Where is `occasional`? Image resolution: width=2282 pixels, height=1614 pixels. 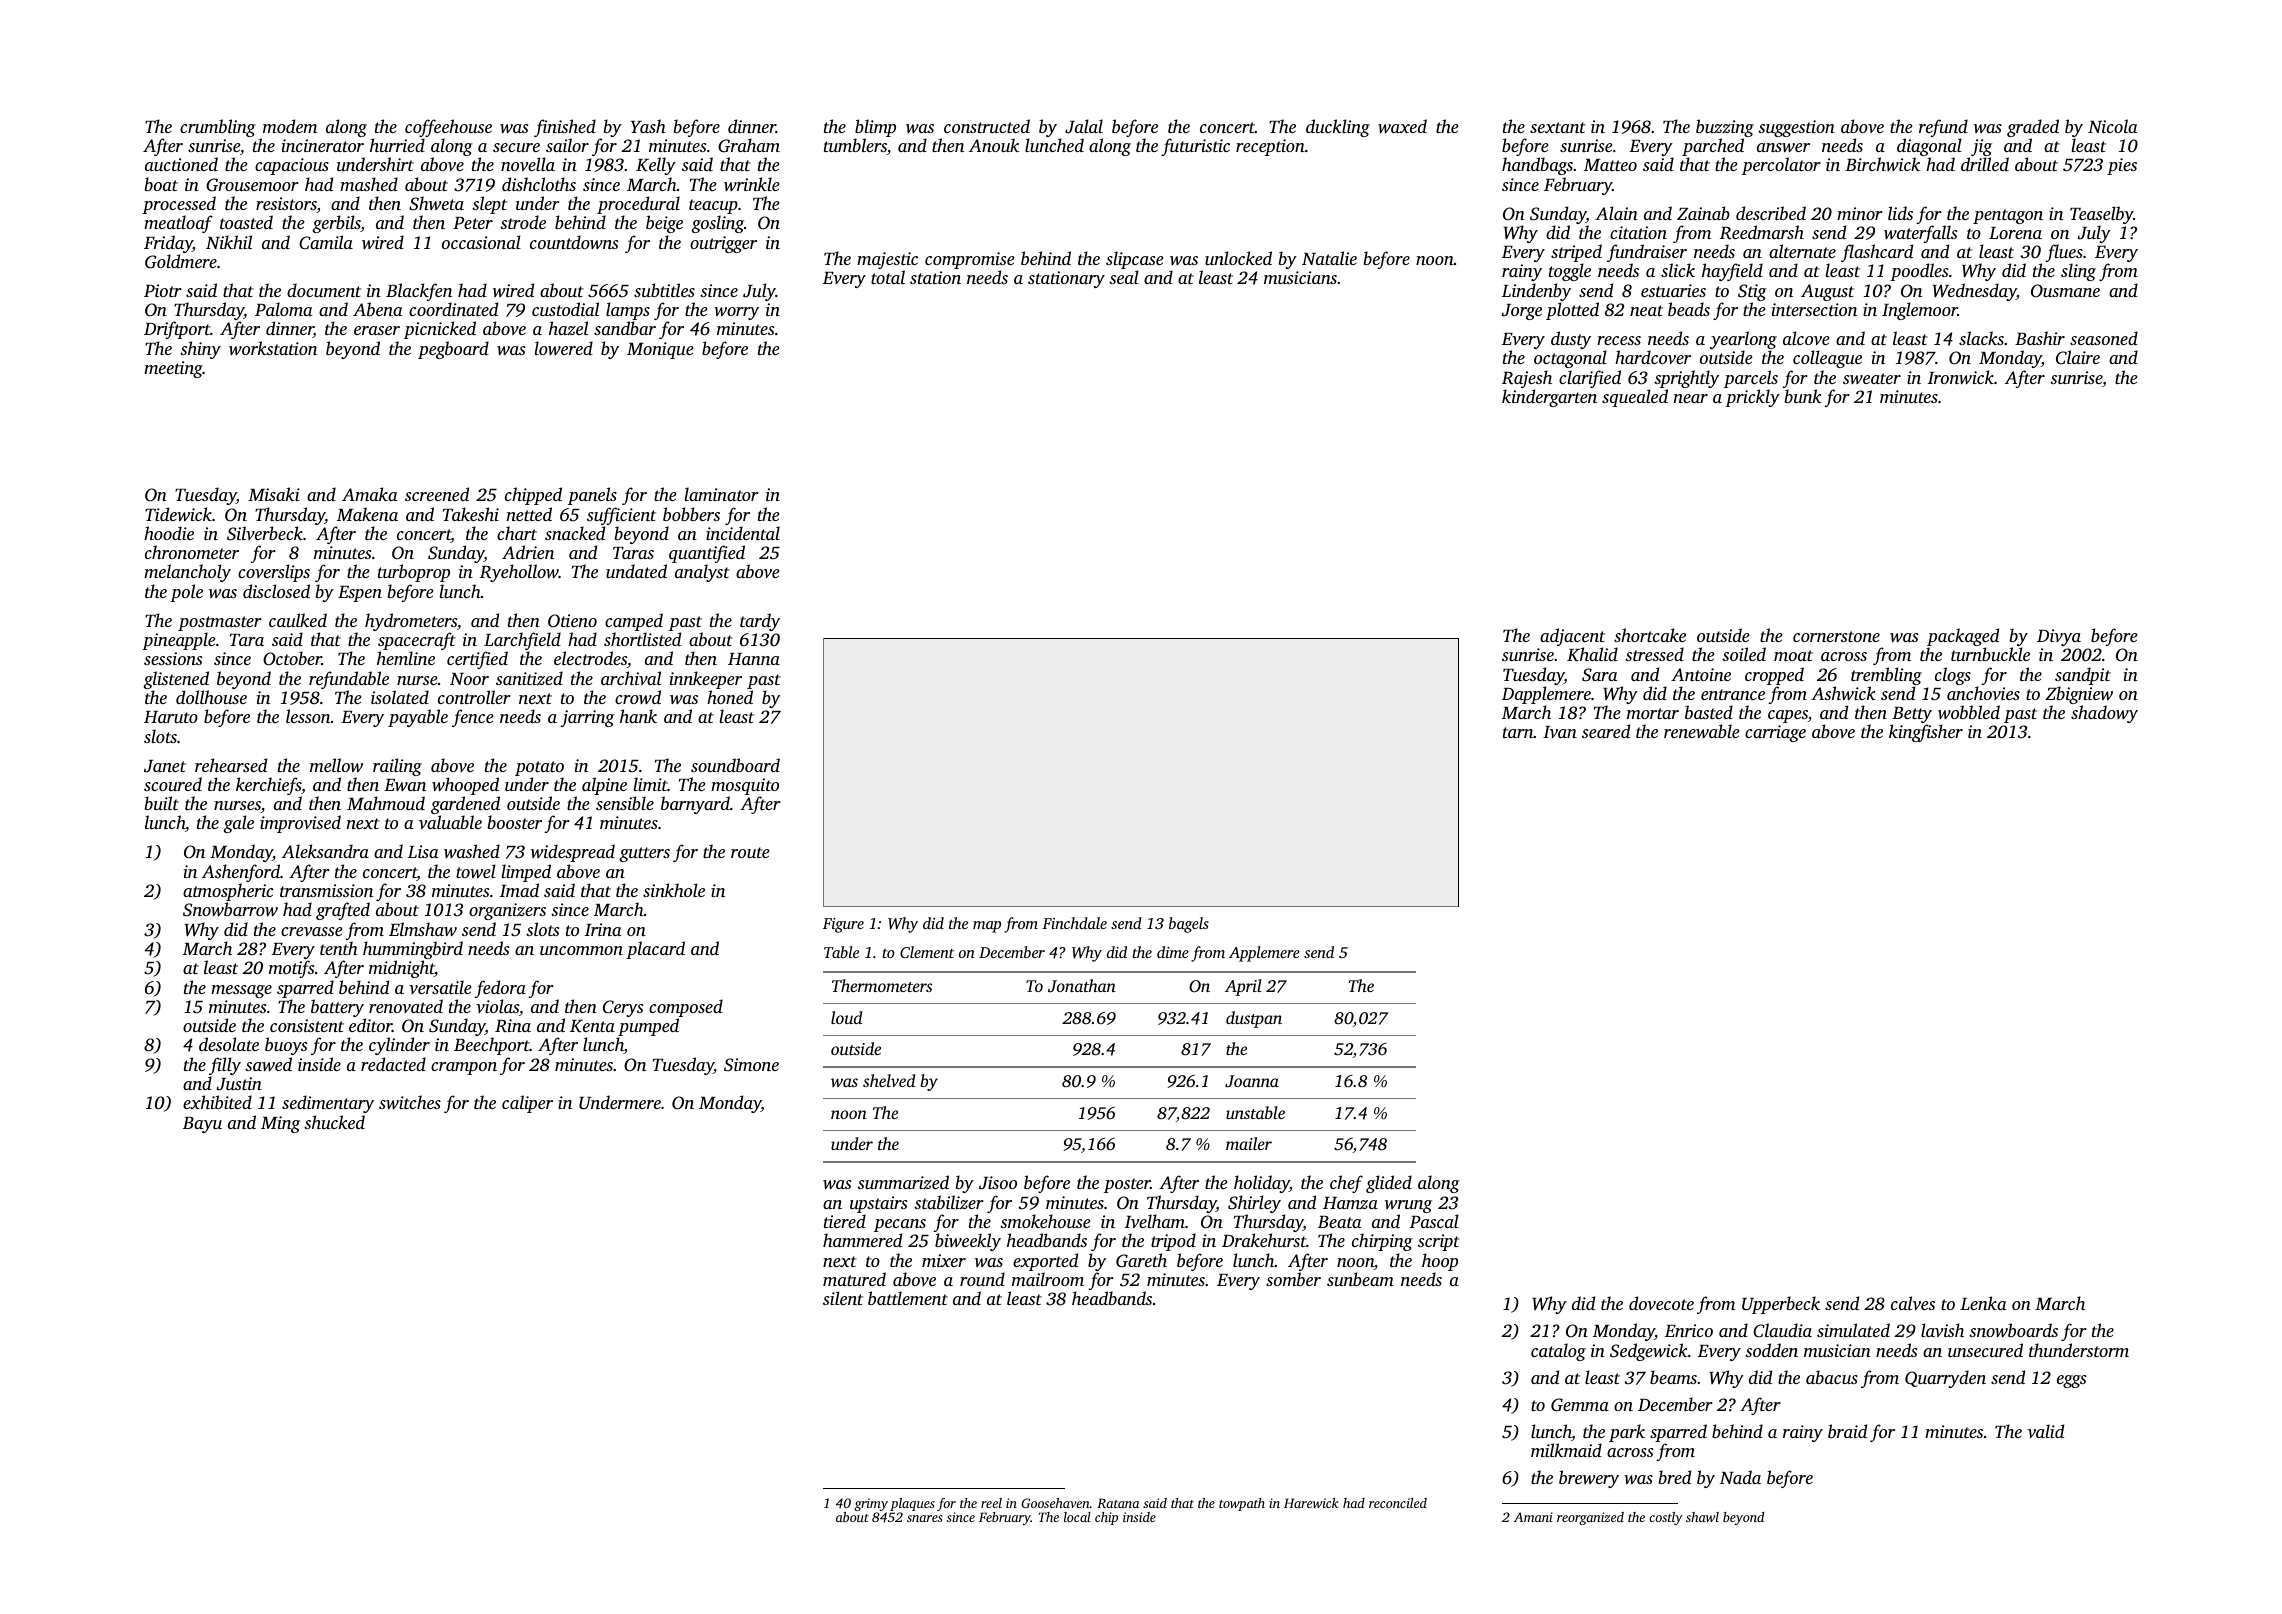
occasional is located at coordinates (481, 242).
